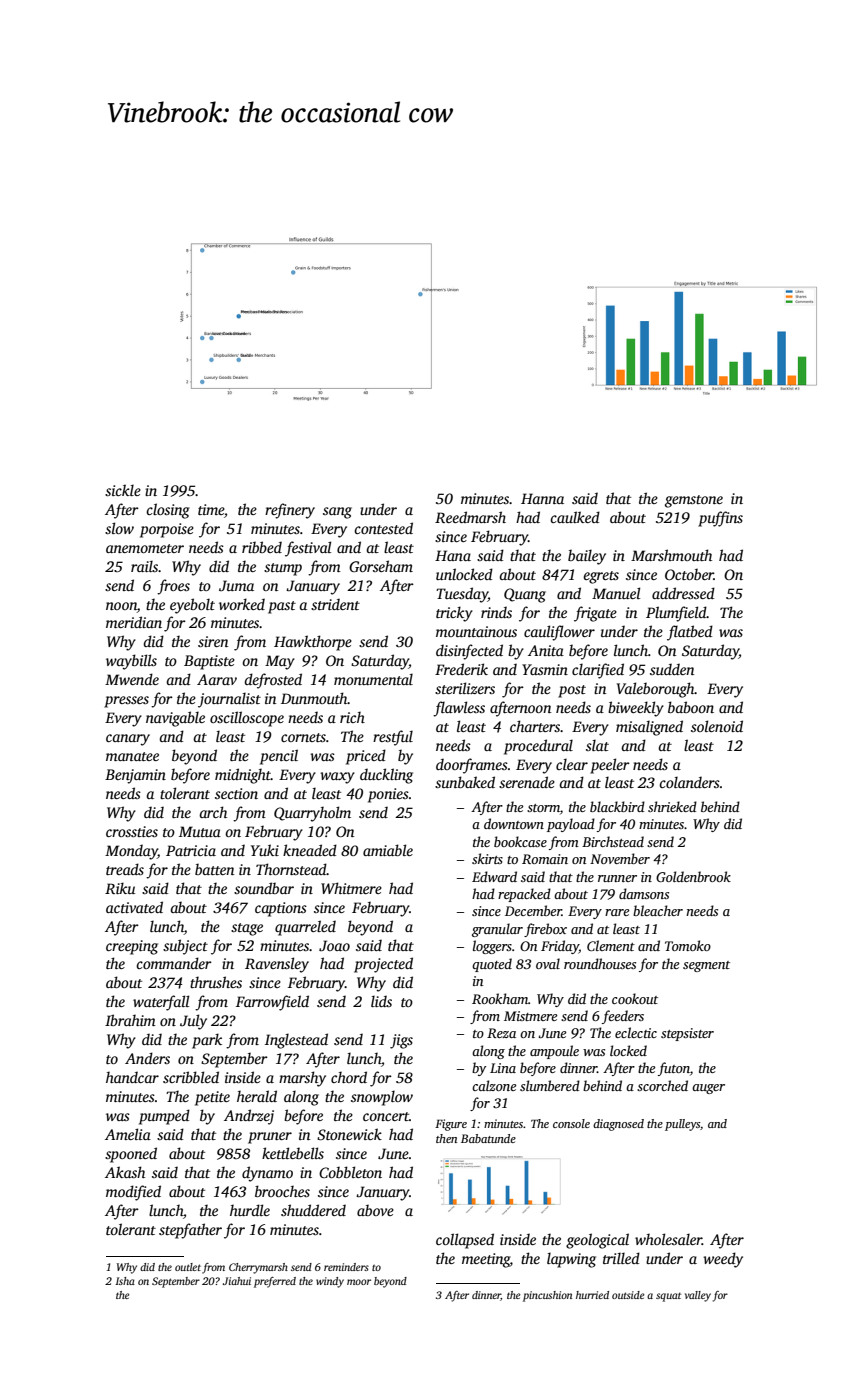 The image size is (849, 1400). What do you see at coordinates (388, 795) in the image?
I see `ponies` at bounding box center [388, 795].
